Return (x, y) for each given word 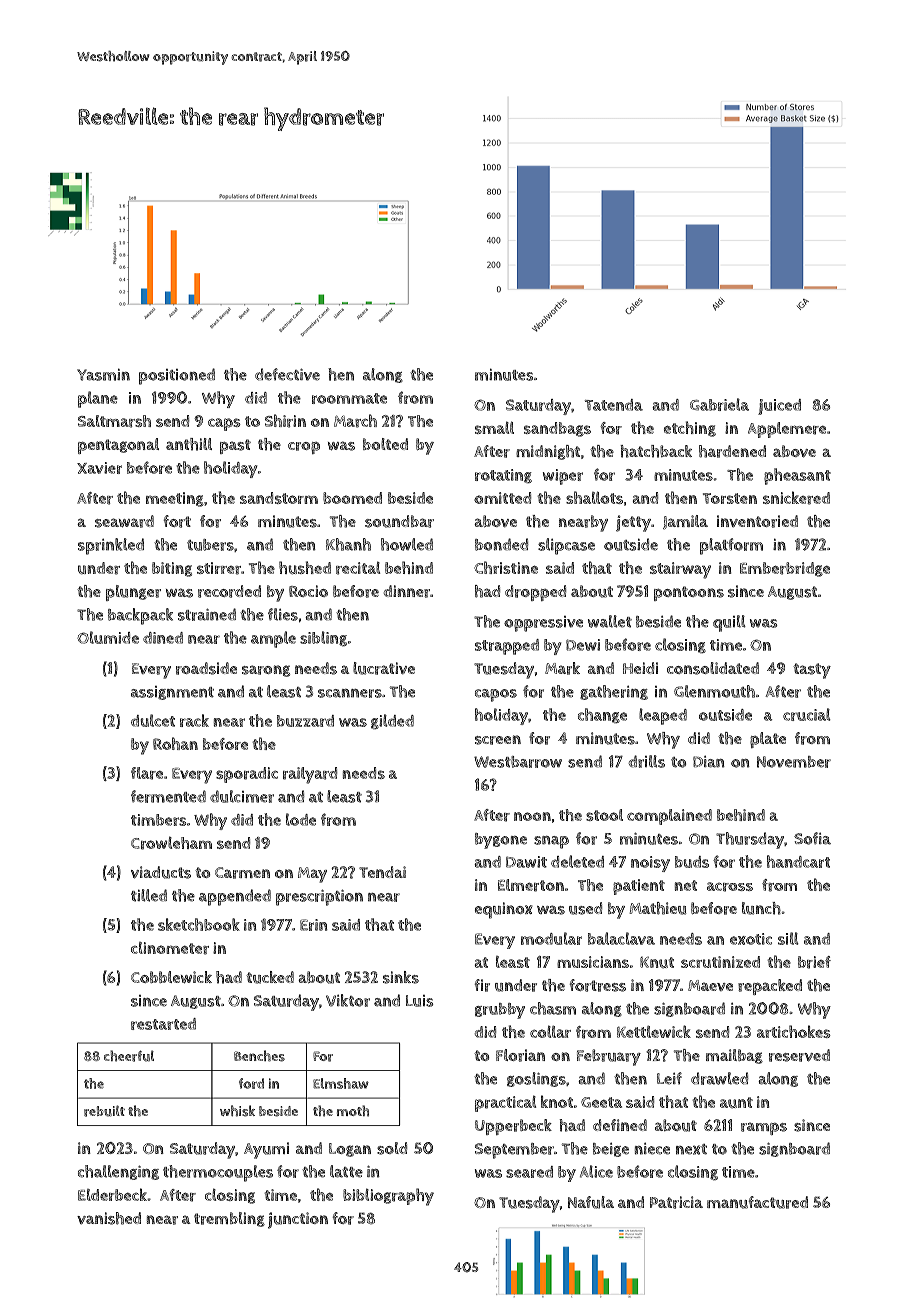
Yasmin (103, 375)
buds (692, 862)
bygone (501, 841)
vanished (109, 1218)
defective (287, 374)
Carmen (242, 873)
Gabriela (719, 404)
